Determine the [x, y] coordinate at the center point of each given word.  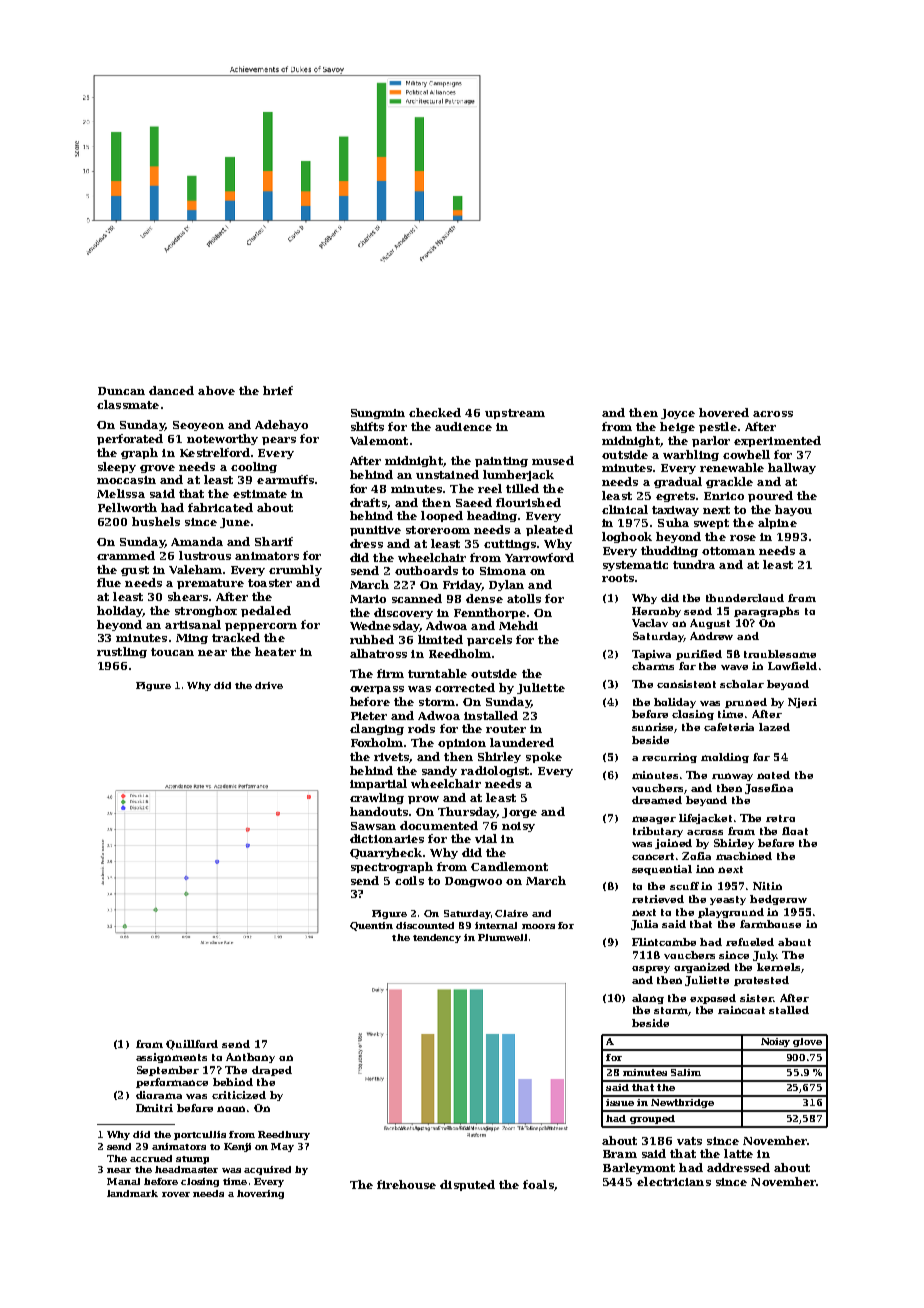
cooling [254, 467]
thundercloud [745, 598]
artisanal [193, 624]
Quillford [192, 1045]
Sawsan [373, 826]
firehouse [406, 1184]
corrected [465, 687]
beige [677, 427]
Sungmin [378, 414]
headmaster [186, 1169]
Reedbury [284, 1135]
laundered [522, 742]
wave [734, 667]
